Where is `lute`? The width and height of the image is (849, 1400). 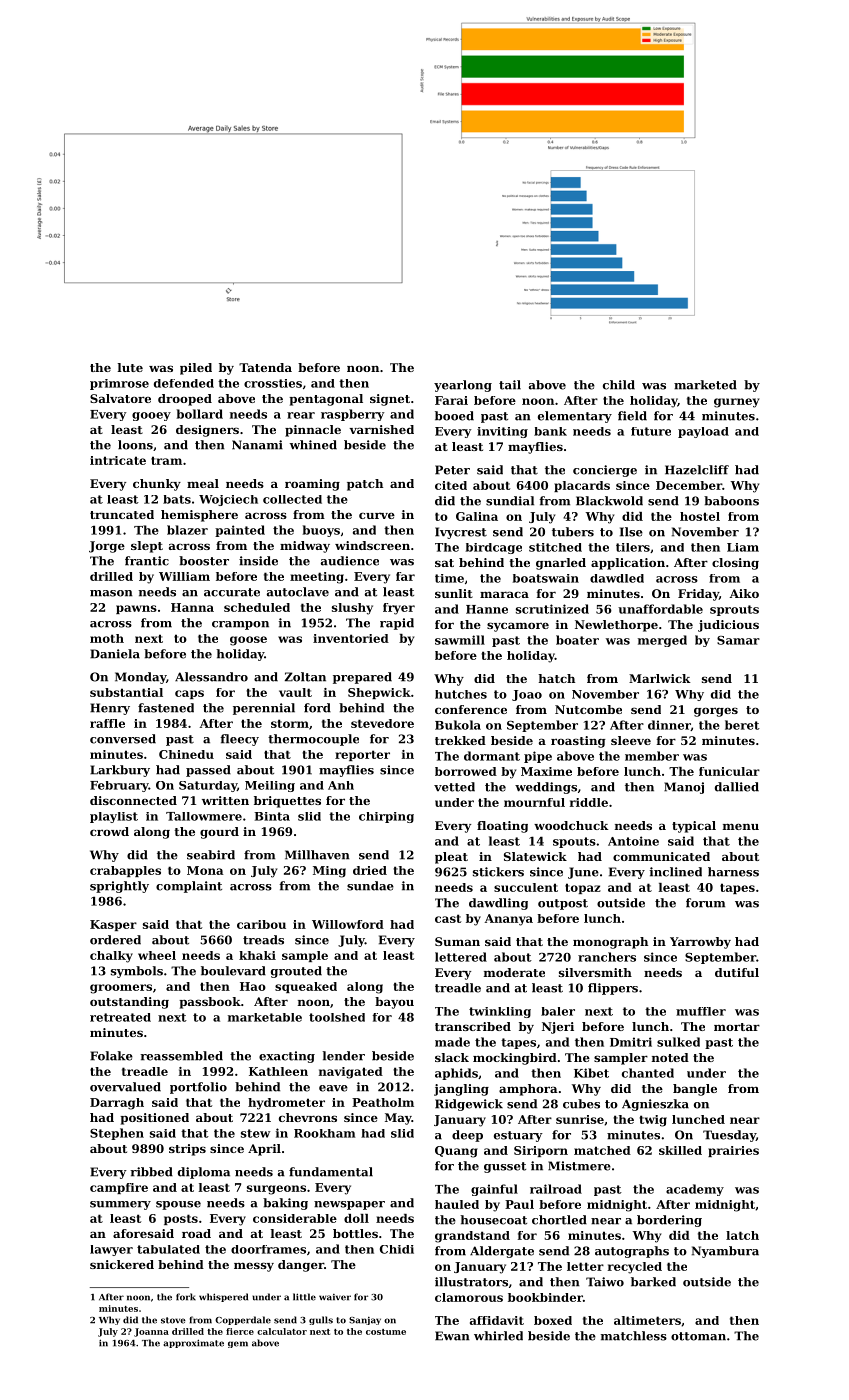 lute is located at coordinates (130, 367).
